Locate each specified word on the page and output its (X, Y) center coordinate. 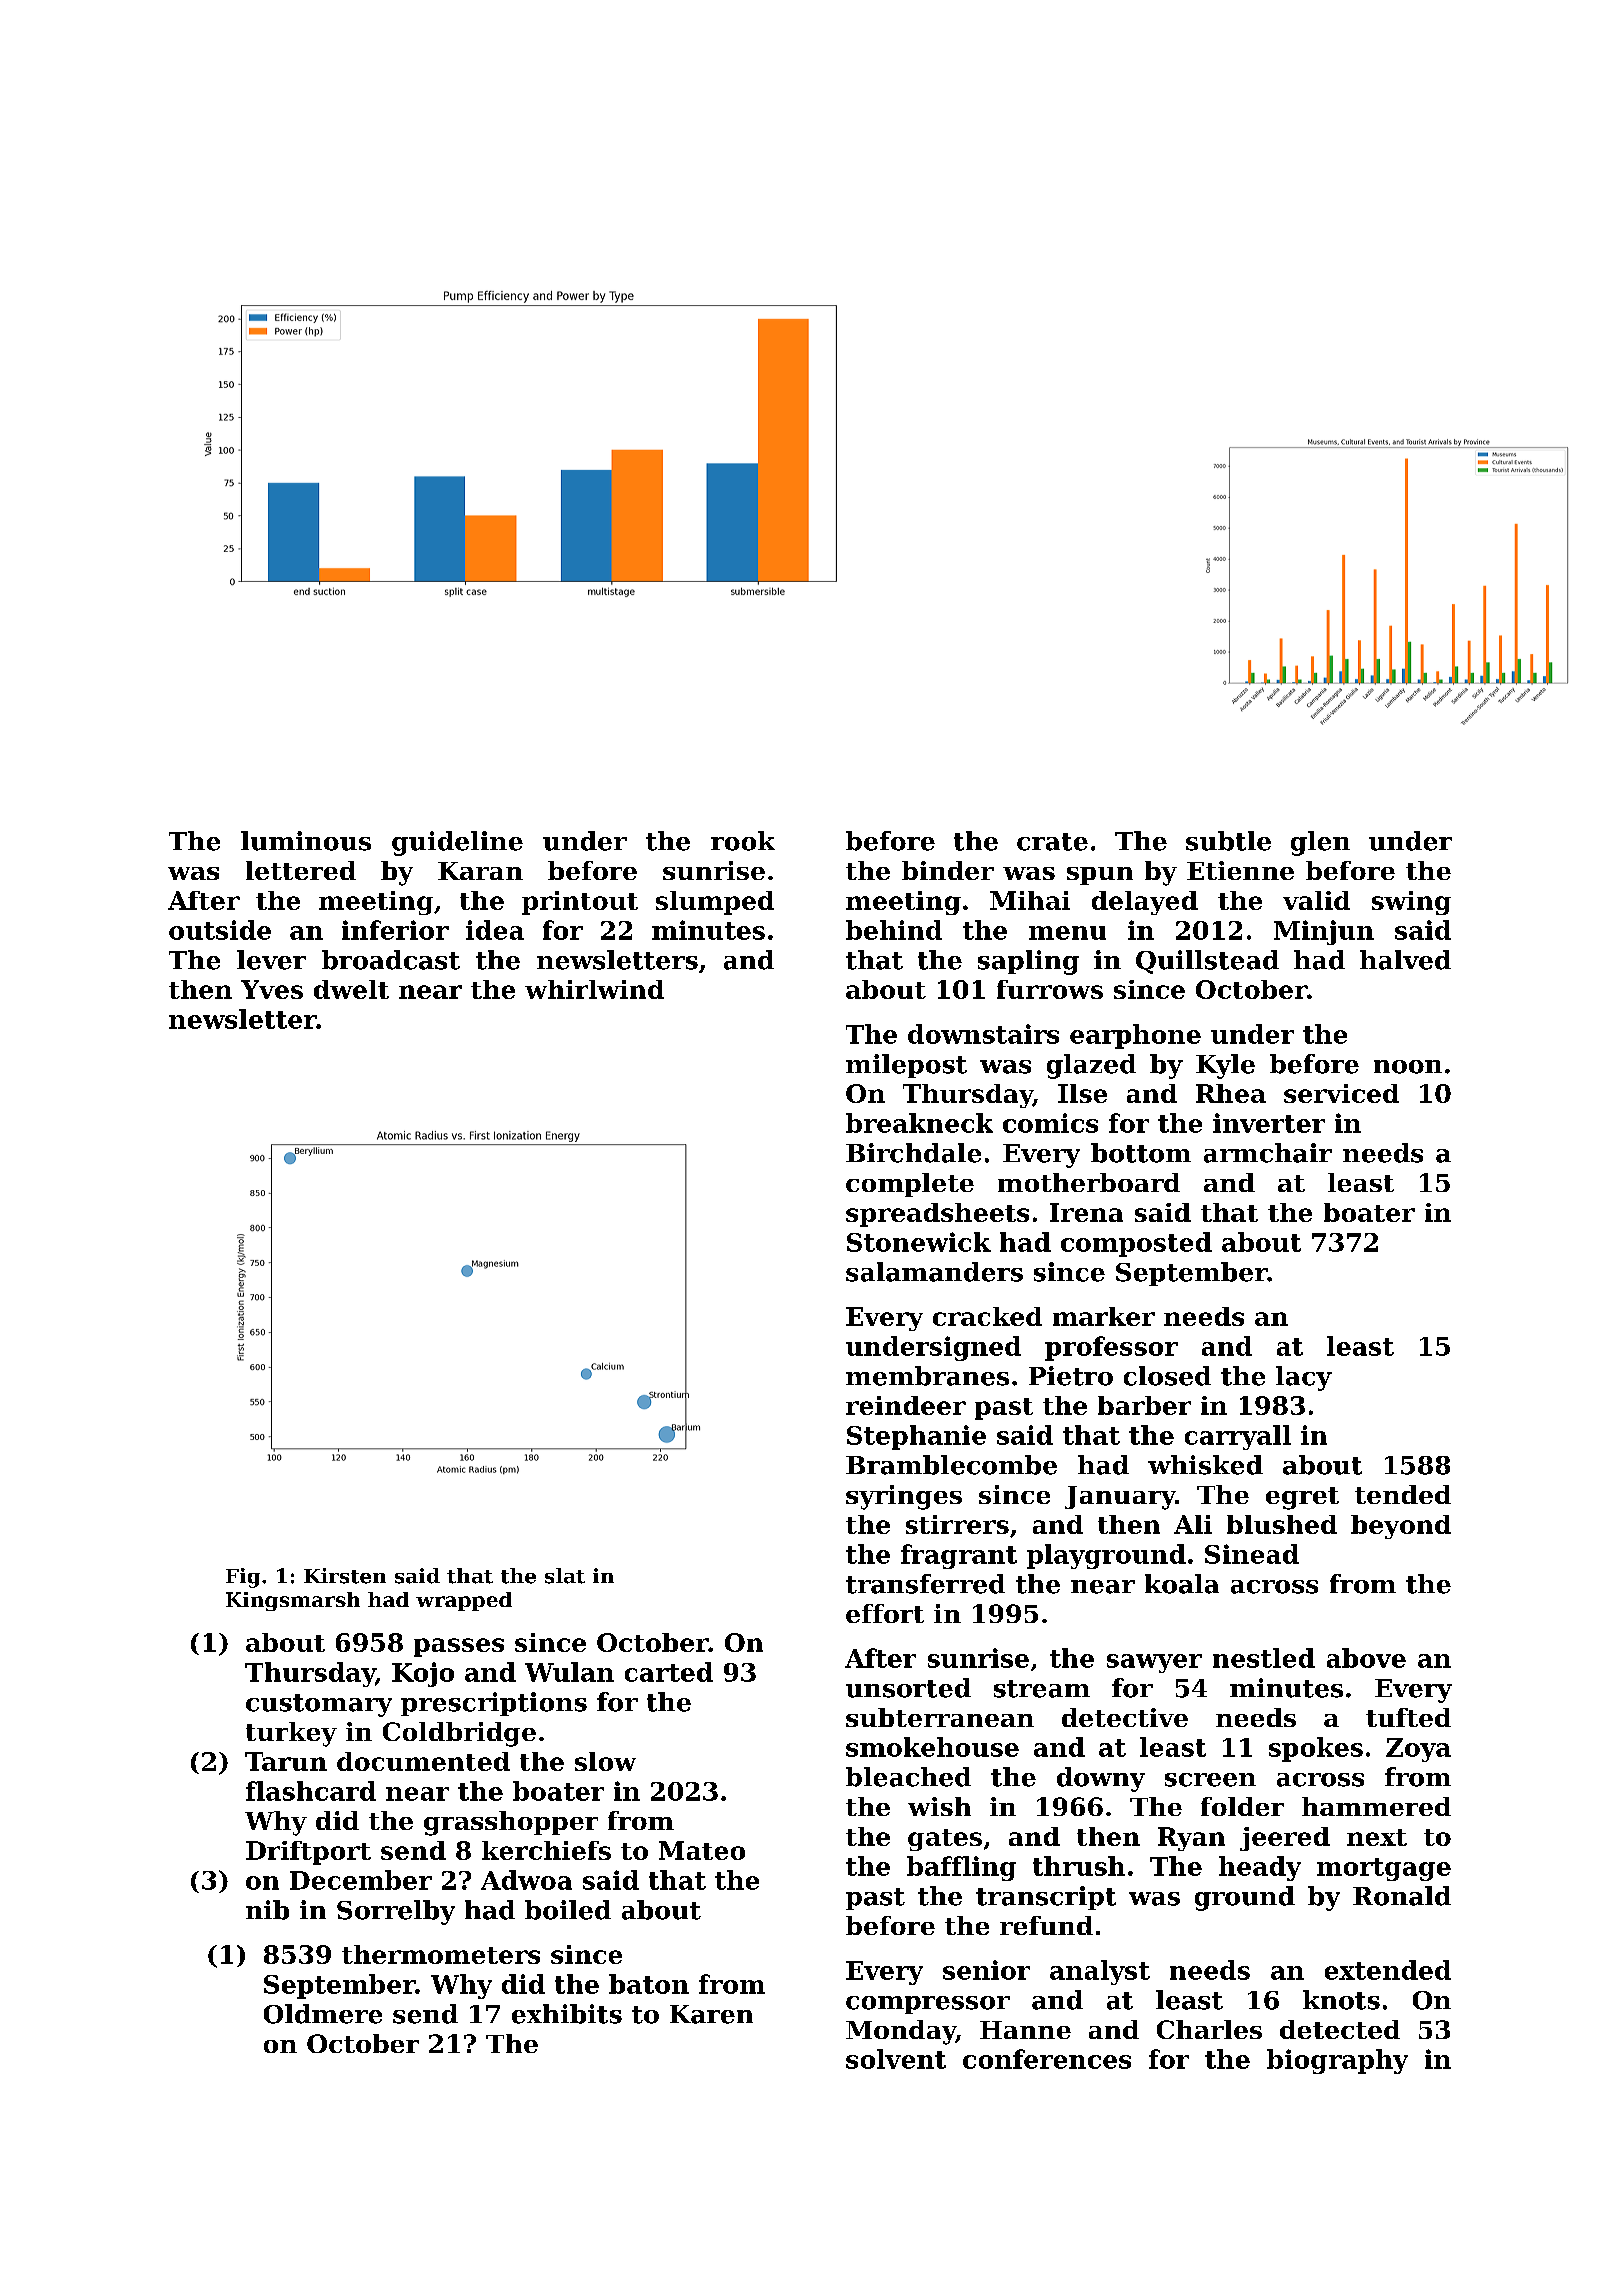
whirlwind (594, 989)
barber (1144, 1405)
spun (1100, 876)
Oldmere (323, 2014)
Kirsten (345, 1576)
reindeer (906, 1405)
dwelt (351, 989)
